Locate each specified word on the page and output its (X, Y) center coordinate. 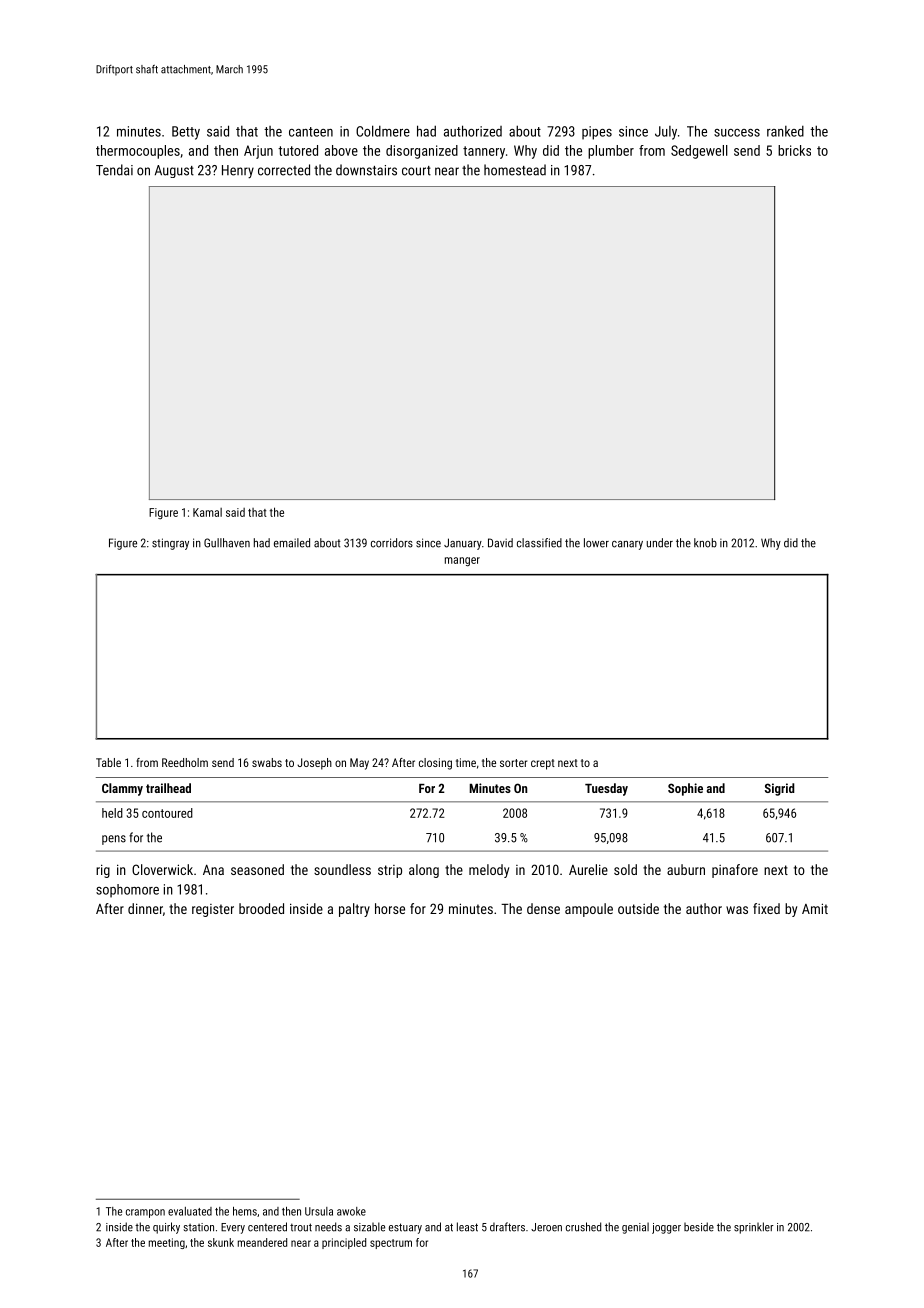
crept (543, 764)
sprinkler (754, 1228)
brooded (261, 908)
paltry (354, 910)
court (416, 171)
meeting (167, 1243)
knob (705, 543)
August (174, 171)
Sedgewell (699, 152)
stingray (170, 544)
